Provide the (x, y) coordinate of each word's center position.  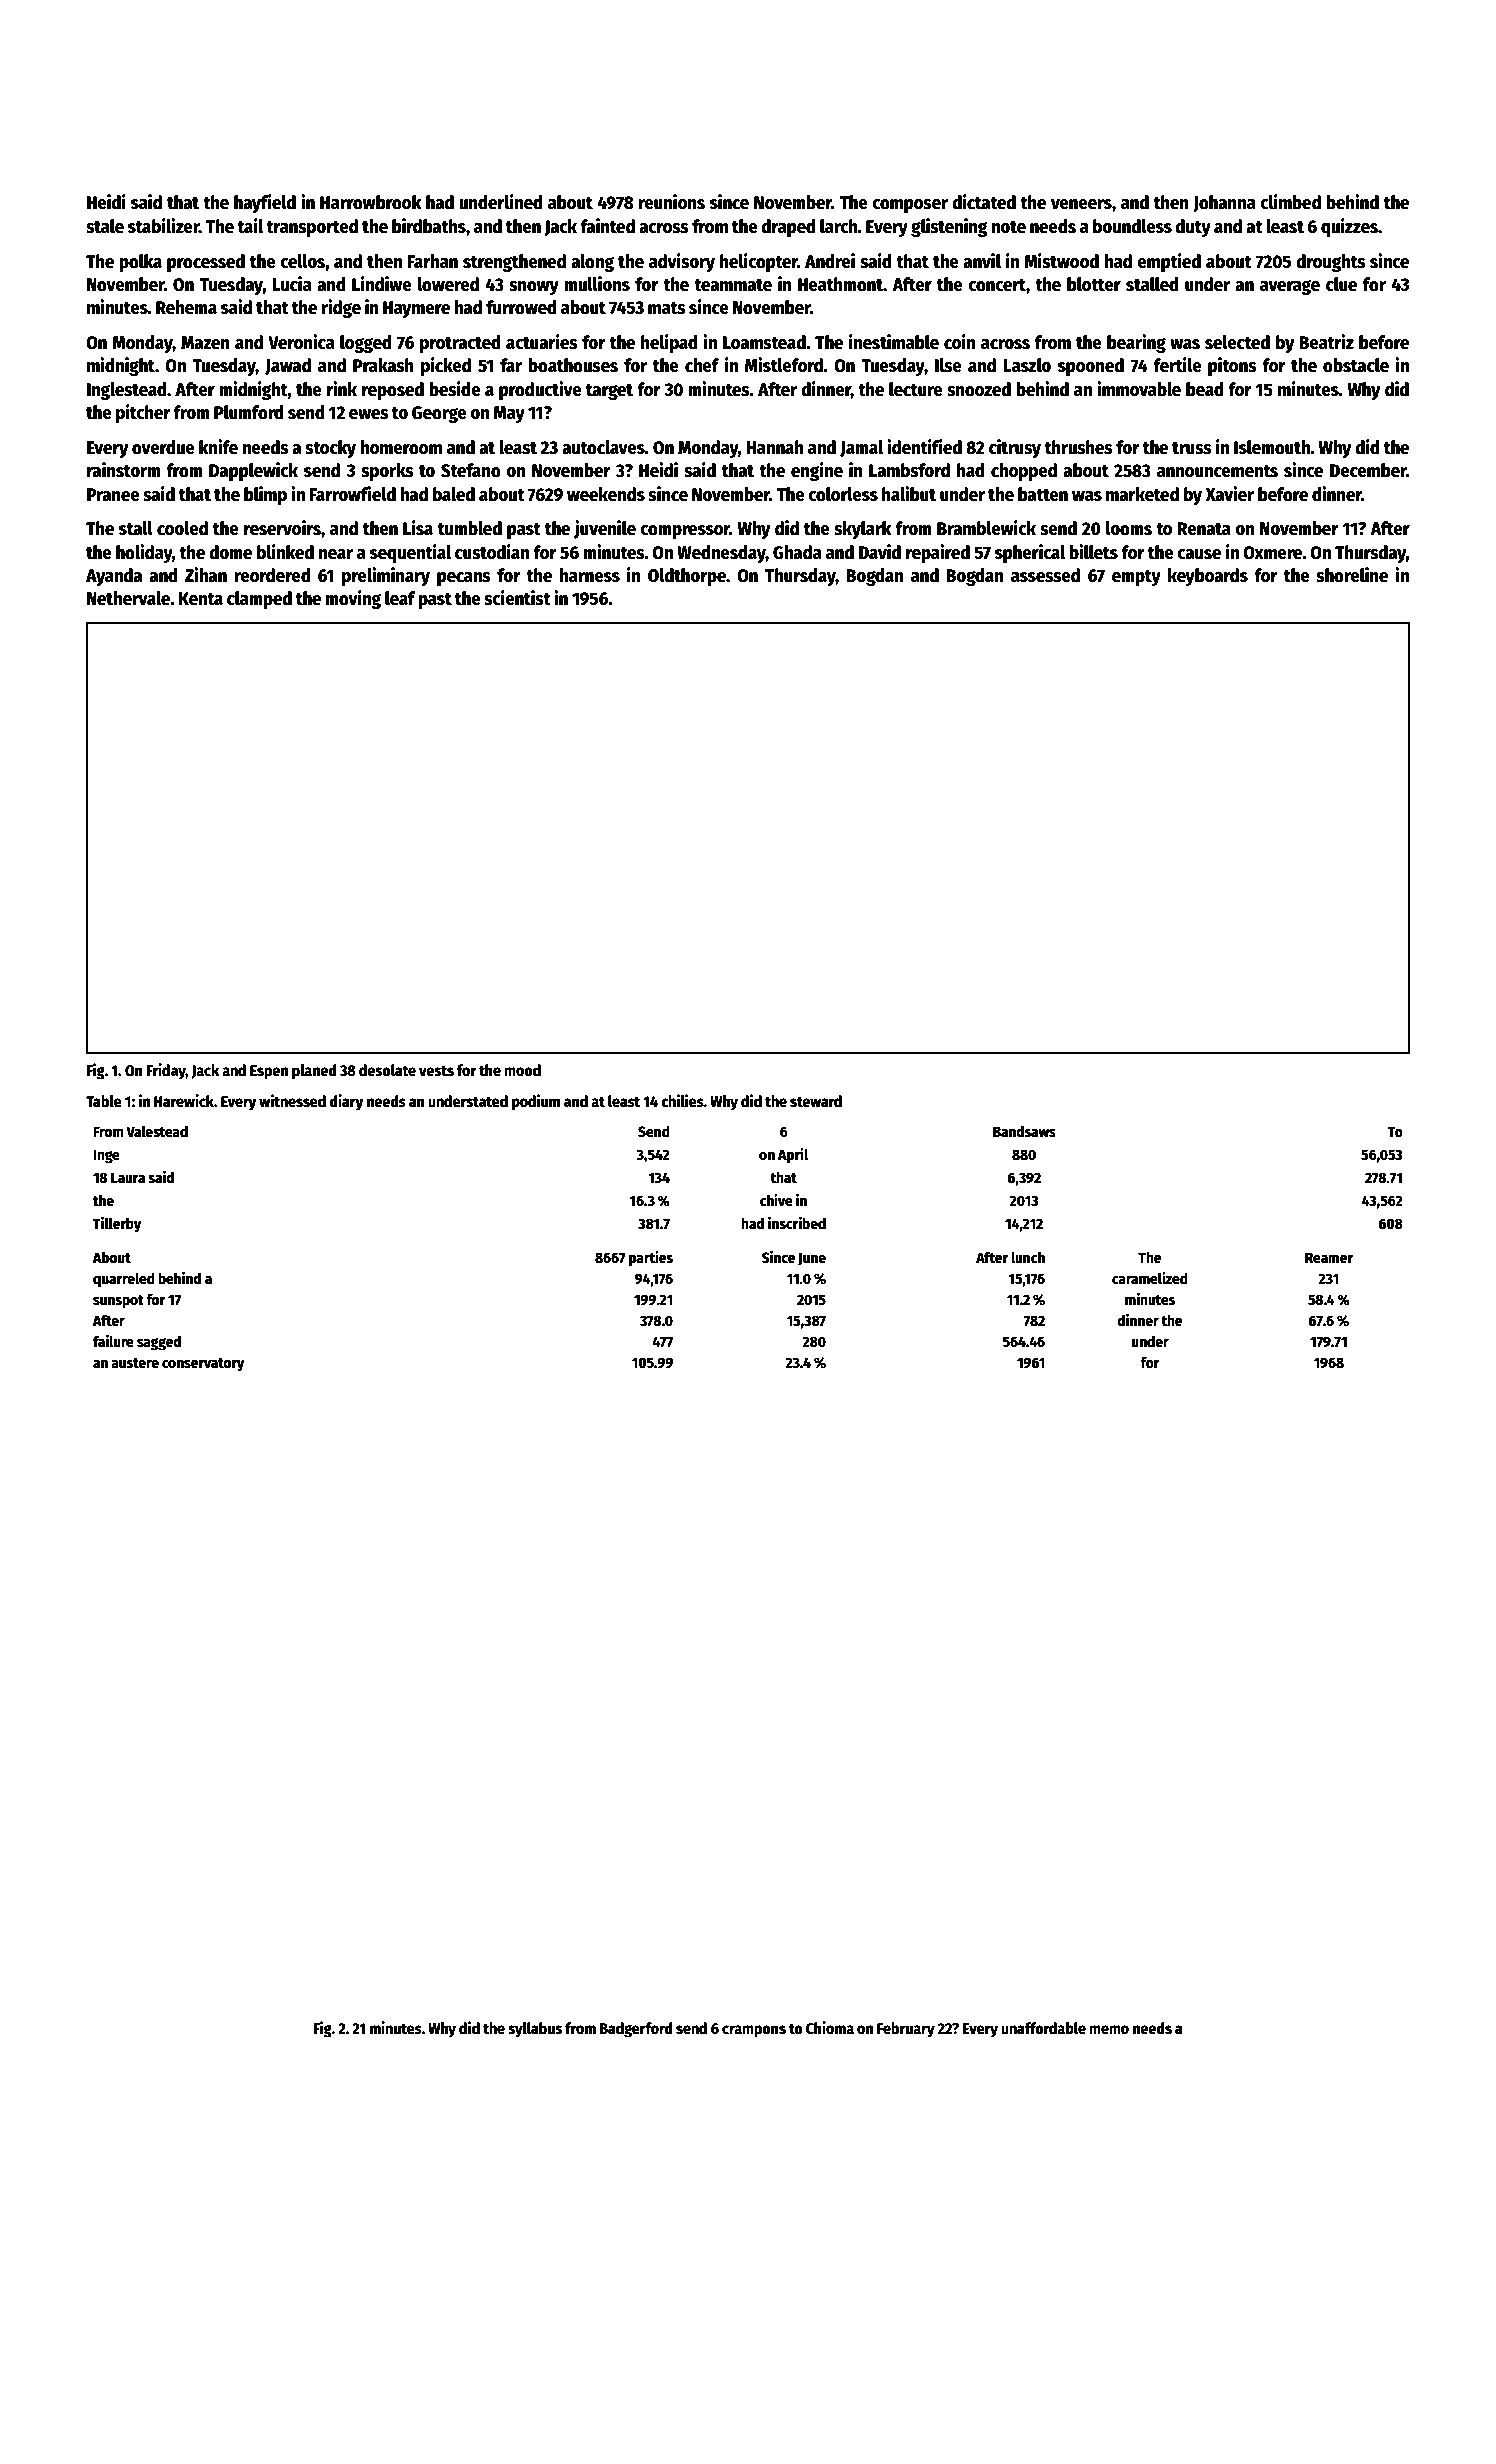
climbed (1290, 202)
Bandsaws (1024, 1131)
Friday (166, 1071)
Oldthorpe (687, 577)
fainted (607, 226)
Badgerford (636, 2030)
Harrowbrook (371, 202)
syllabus (535, 2030)
